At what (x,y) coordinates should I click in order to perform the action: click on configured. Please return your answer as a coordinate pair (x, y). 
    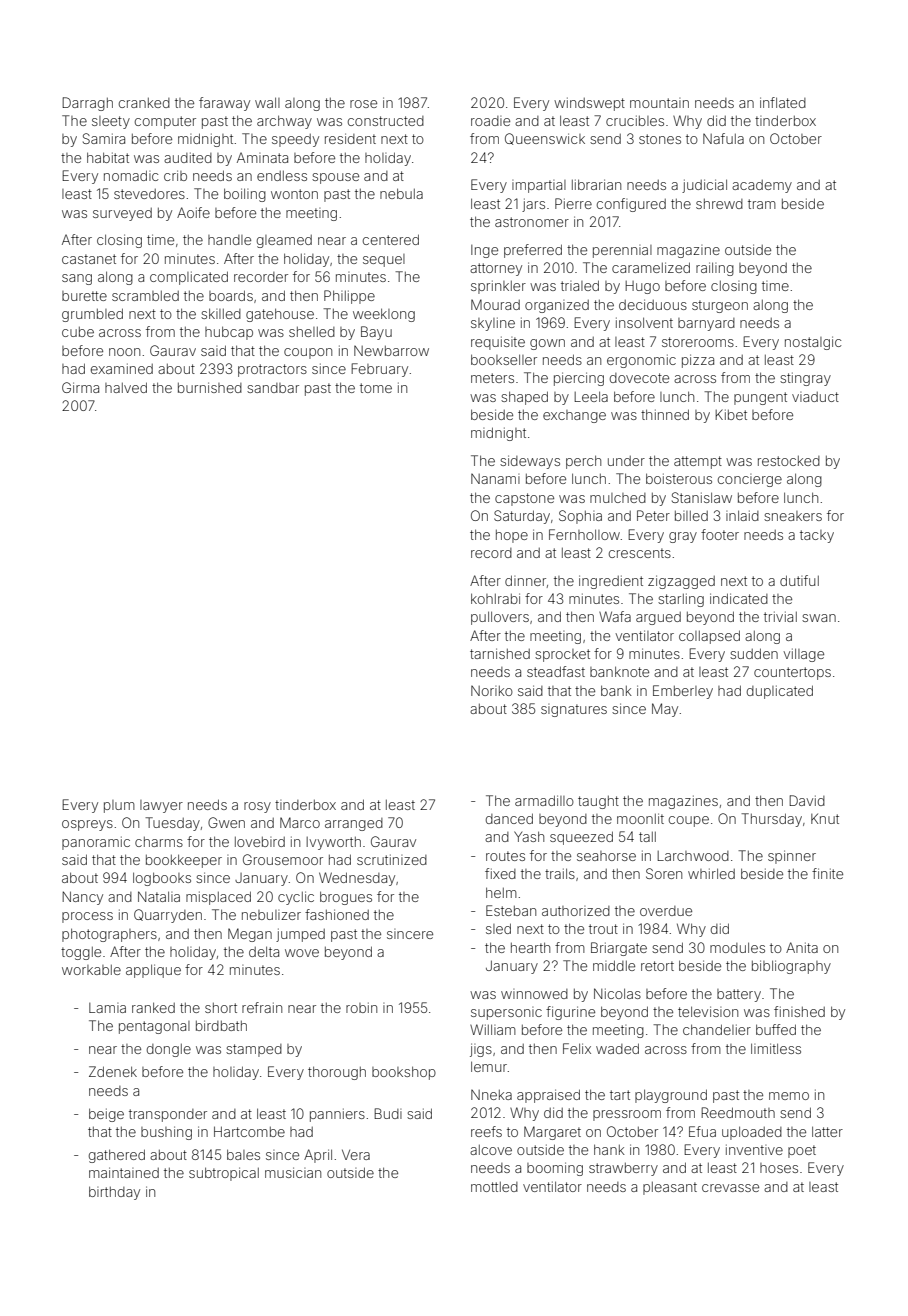
    Looking at the image, I should click on (631, 205).
